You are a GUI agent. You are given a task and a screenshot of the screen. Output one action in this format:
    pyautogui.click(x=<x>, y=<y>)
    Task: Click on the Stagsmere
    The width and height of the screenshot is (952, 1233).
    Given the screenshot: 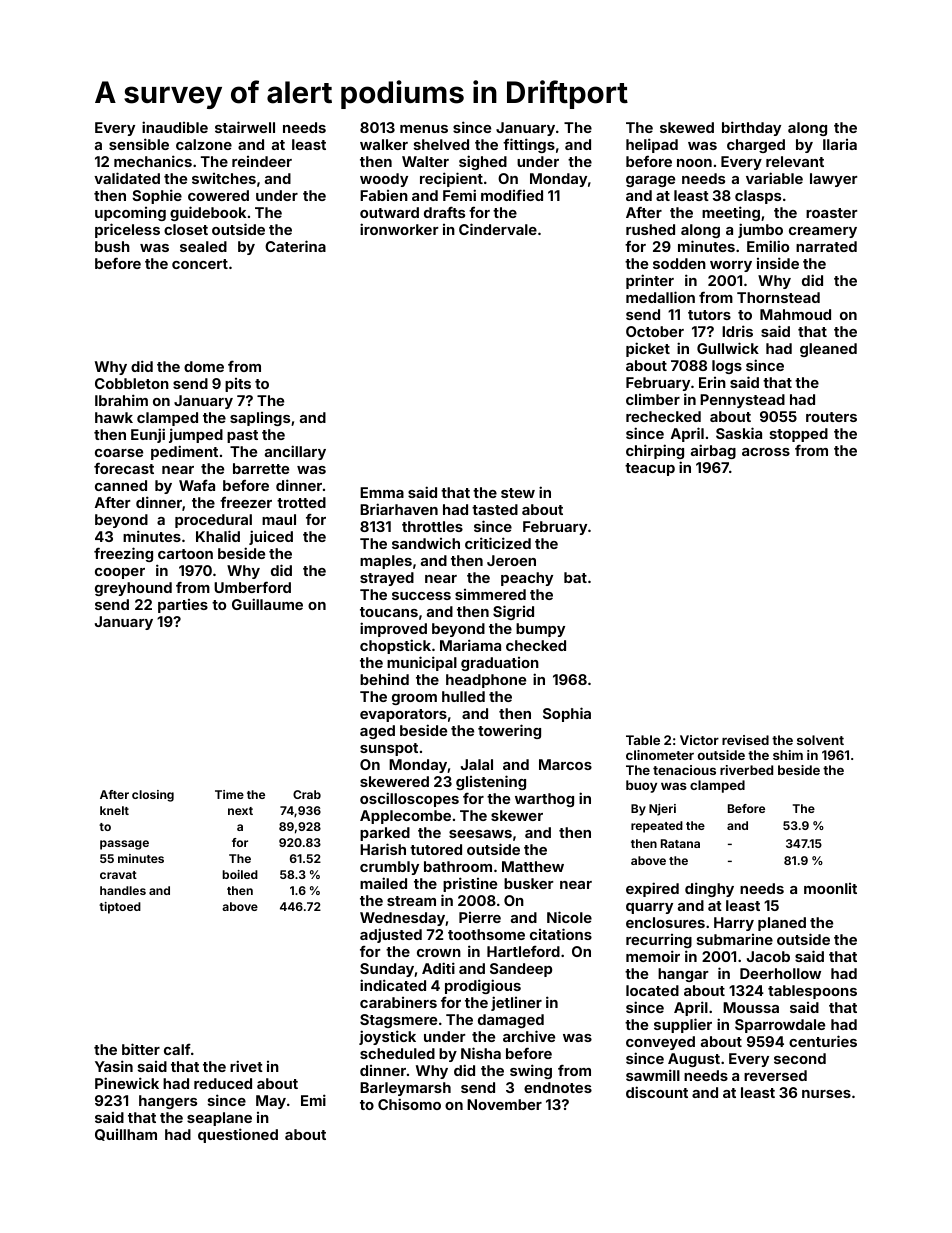 What is the action you would take?
    pyautogui.click(x=398, y=1021)
